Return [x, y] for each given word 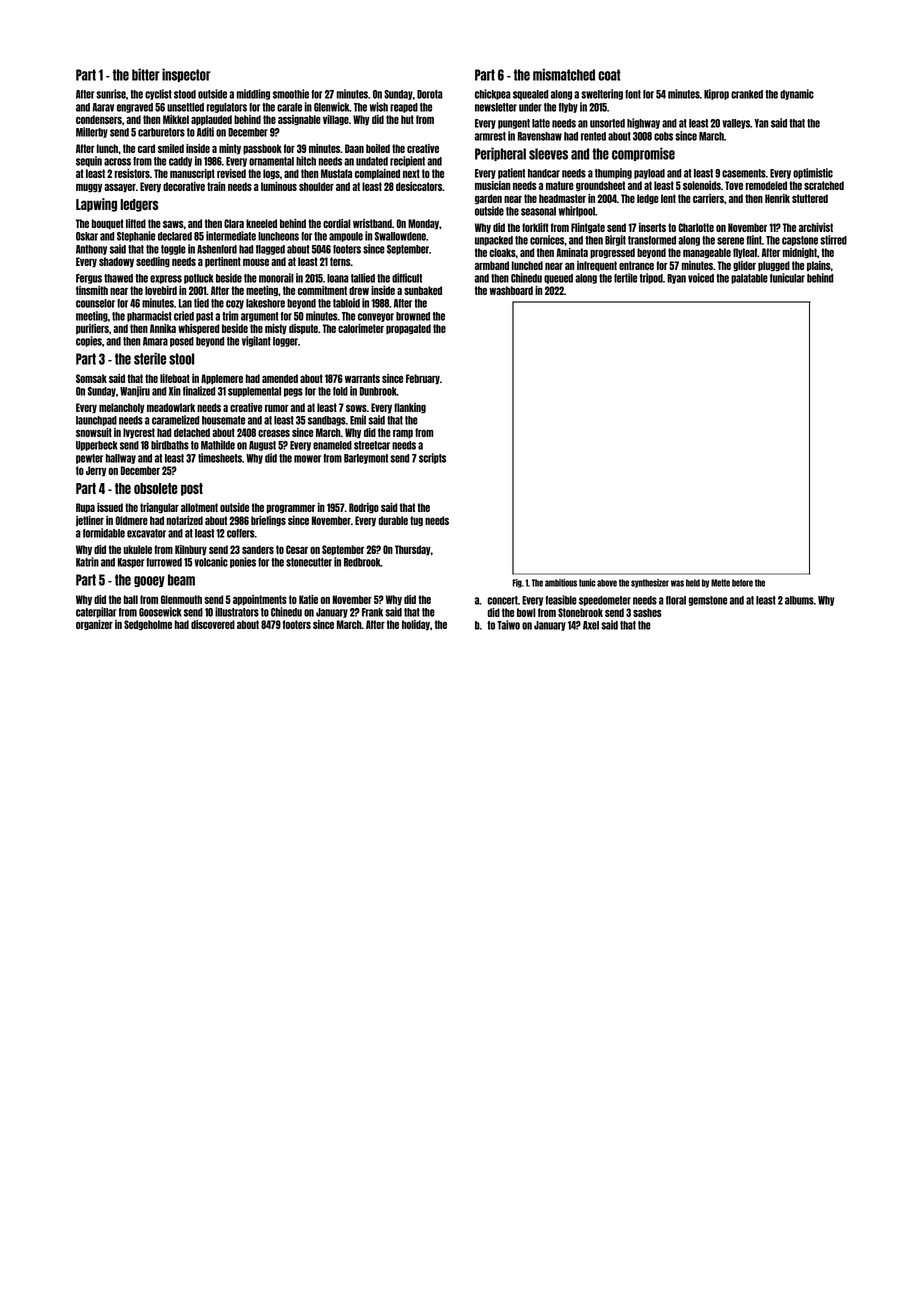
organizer [94, 625]
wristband [372, 223]
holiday [416, 625]
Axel [591, 625]
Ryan [676, 279]
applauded [211, 120]
